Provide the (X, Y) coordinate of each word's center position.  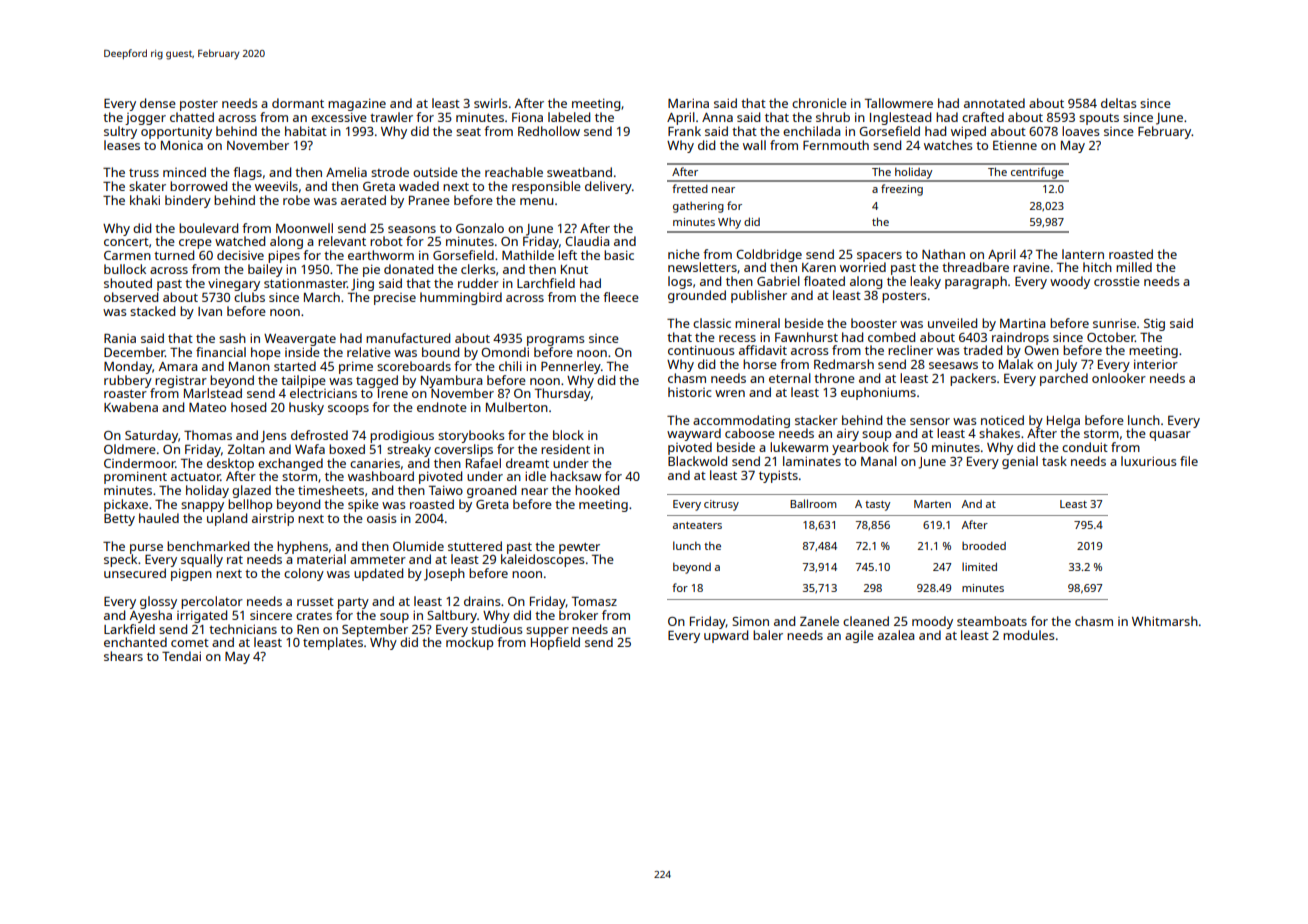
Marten (932, 504)
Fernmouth (836, 145)
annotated (994, 103)
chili (510, 366)
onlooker (1119, 378)
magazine (357, 104)
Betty (119, 520)
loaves (1080, 131)
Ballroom (813, 503)
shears (123, 656)
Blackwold (697, 461)
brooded (984, 546)
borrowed (198, 186)
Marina (688, 103)
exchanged (290, 464)
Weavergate (300, 340)
